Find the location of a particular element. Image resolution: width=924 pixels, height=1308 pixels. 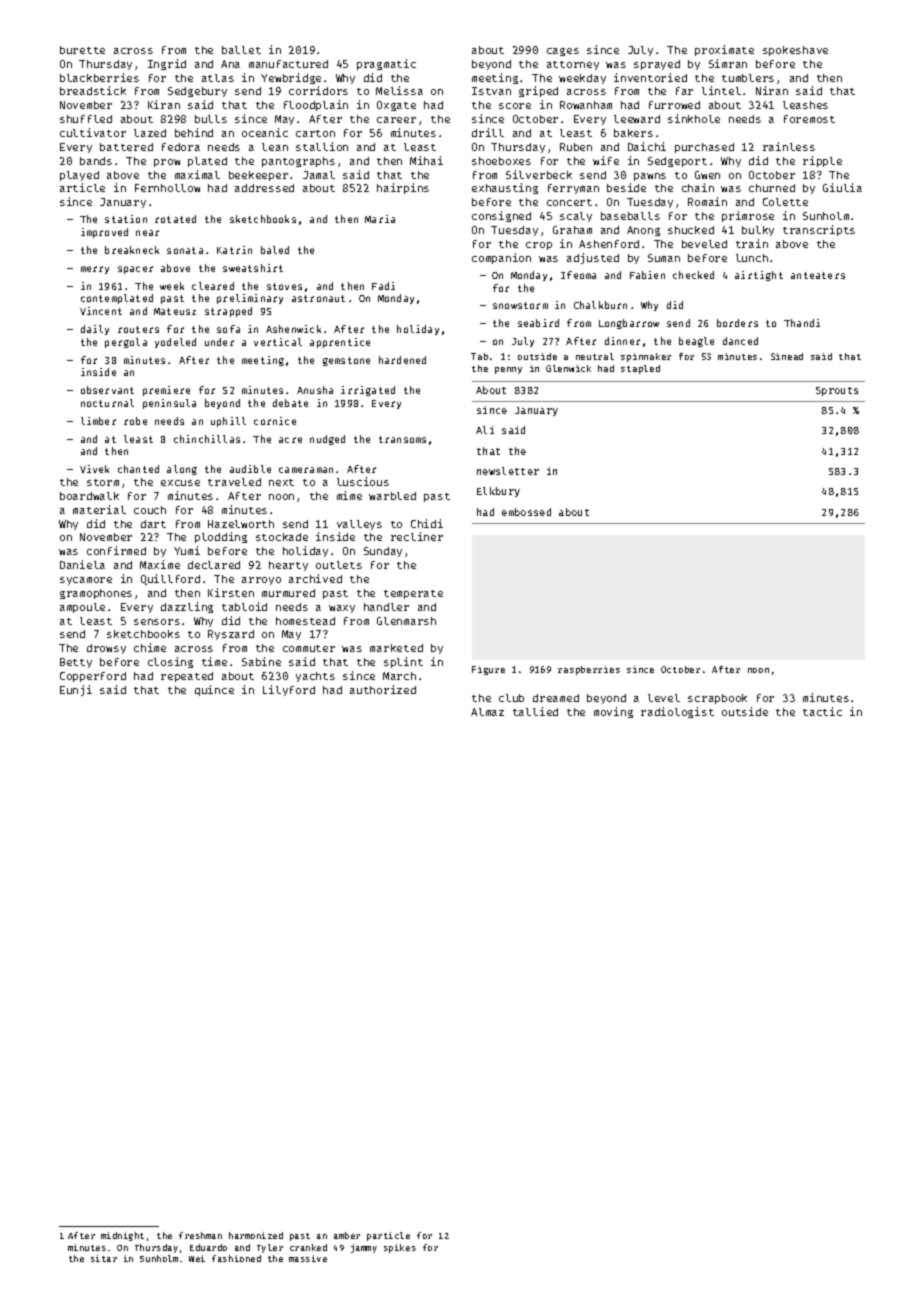

spokeshave is located at coordinates (795, 51).
